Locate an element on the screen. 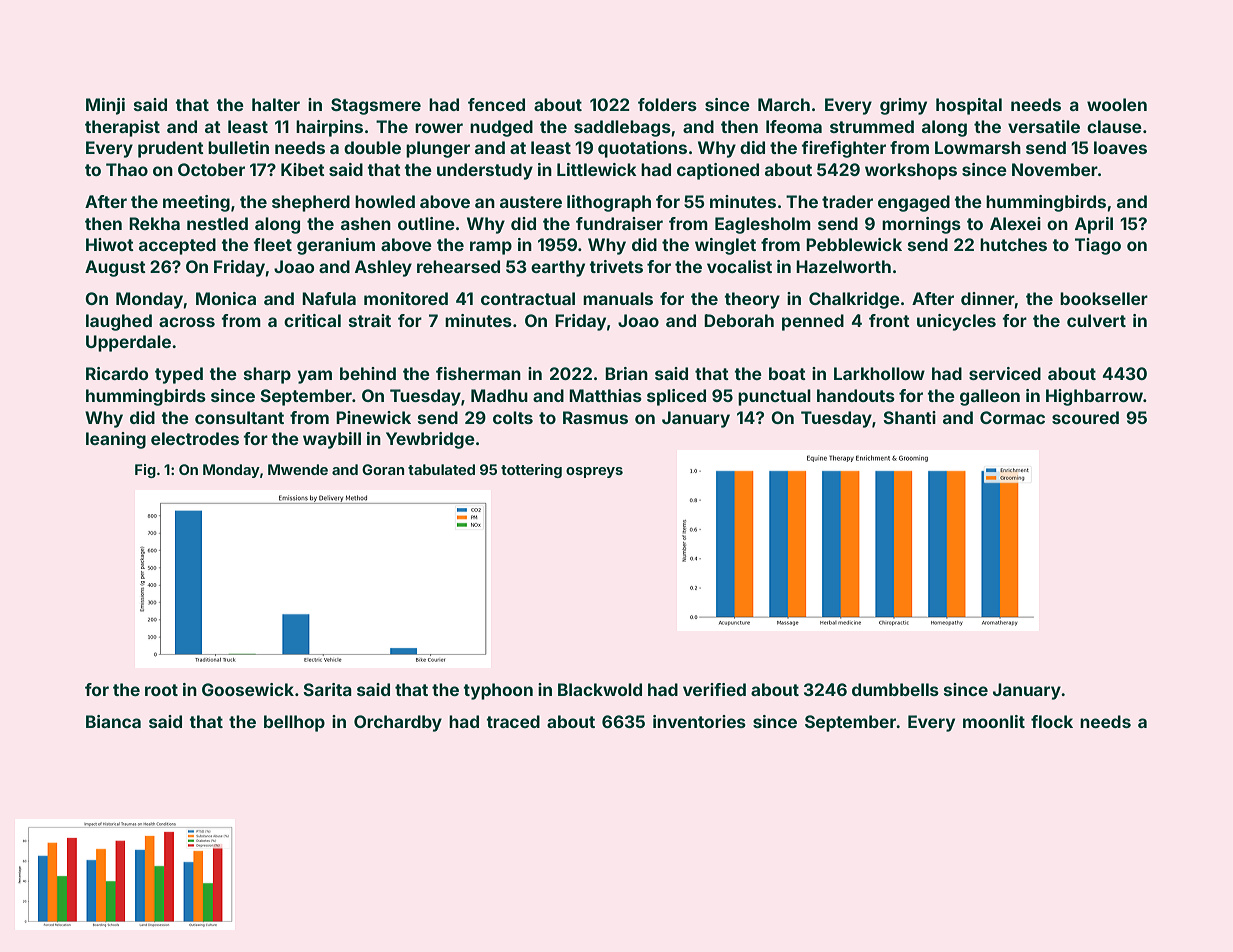 Image resolution: width=1233 pixels, height=952 pixels. punctual is located at coordinates (774, 397).
